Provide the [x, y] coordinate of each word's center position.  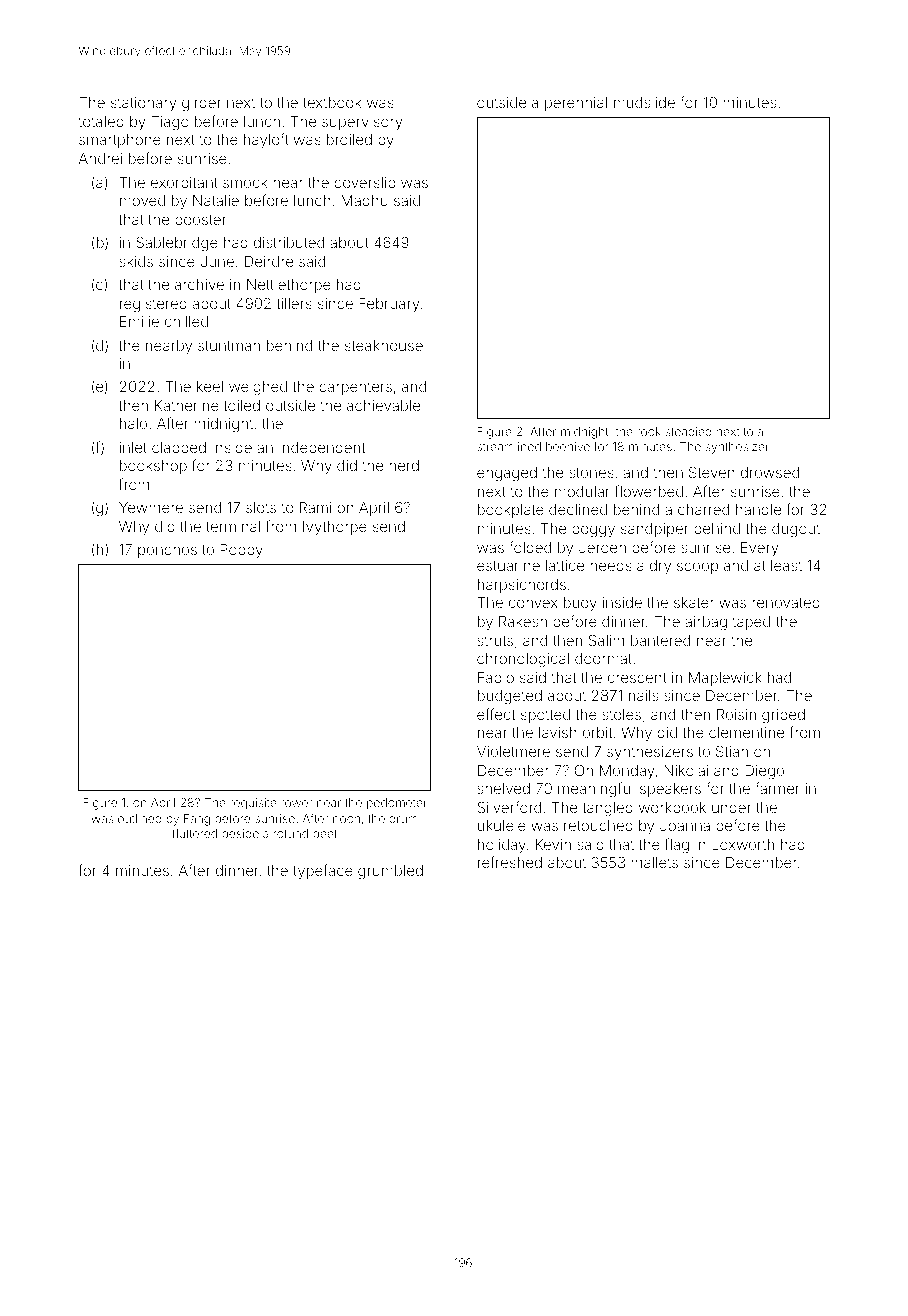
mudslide [644, 102]
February [389, 305]
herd [404, 465]
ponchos [167, 551]
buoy [580, 604]
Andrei [100, 158]
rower [296, 803]
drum [403, 818]
